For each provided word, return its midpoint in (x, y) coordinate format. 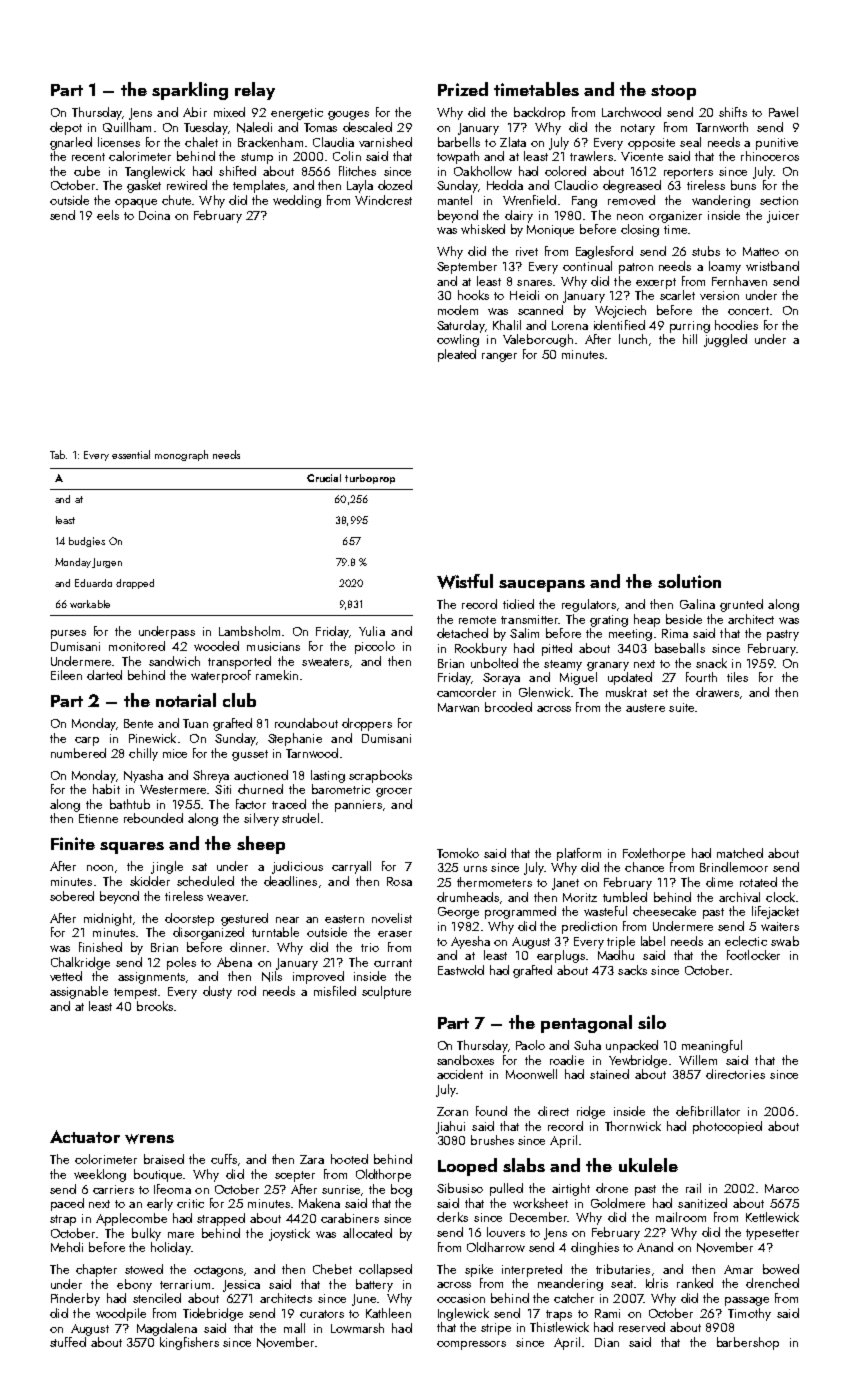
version (719, 295)
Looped (467, 1167)
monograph (181, 455)
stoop (673, 92)
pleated (457, 355)
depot (66, 128)
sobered (72, 896)
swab (785, 941)
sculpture (386, 992)
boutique (158, 1175)
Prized (463, 89)
